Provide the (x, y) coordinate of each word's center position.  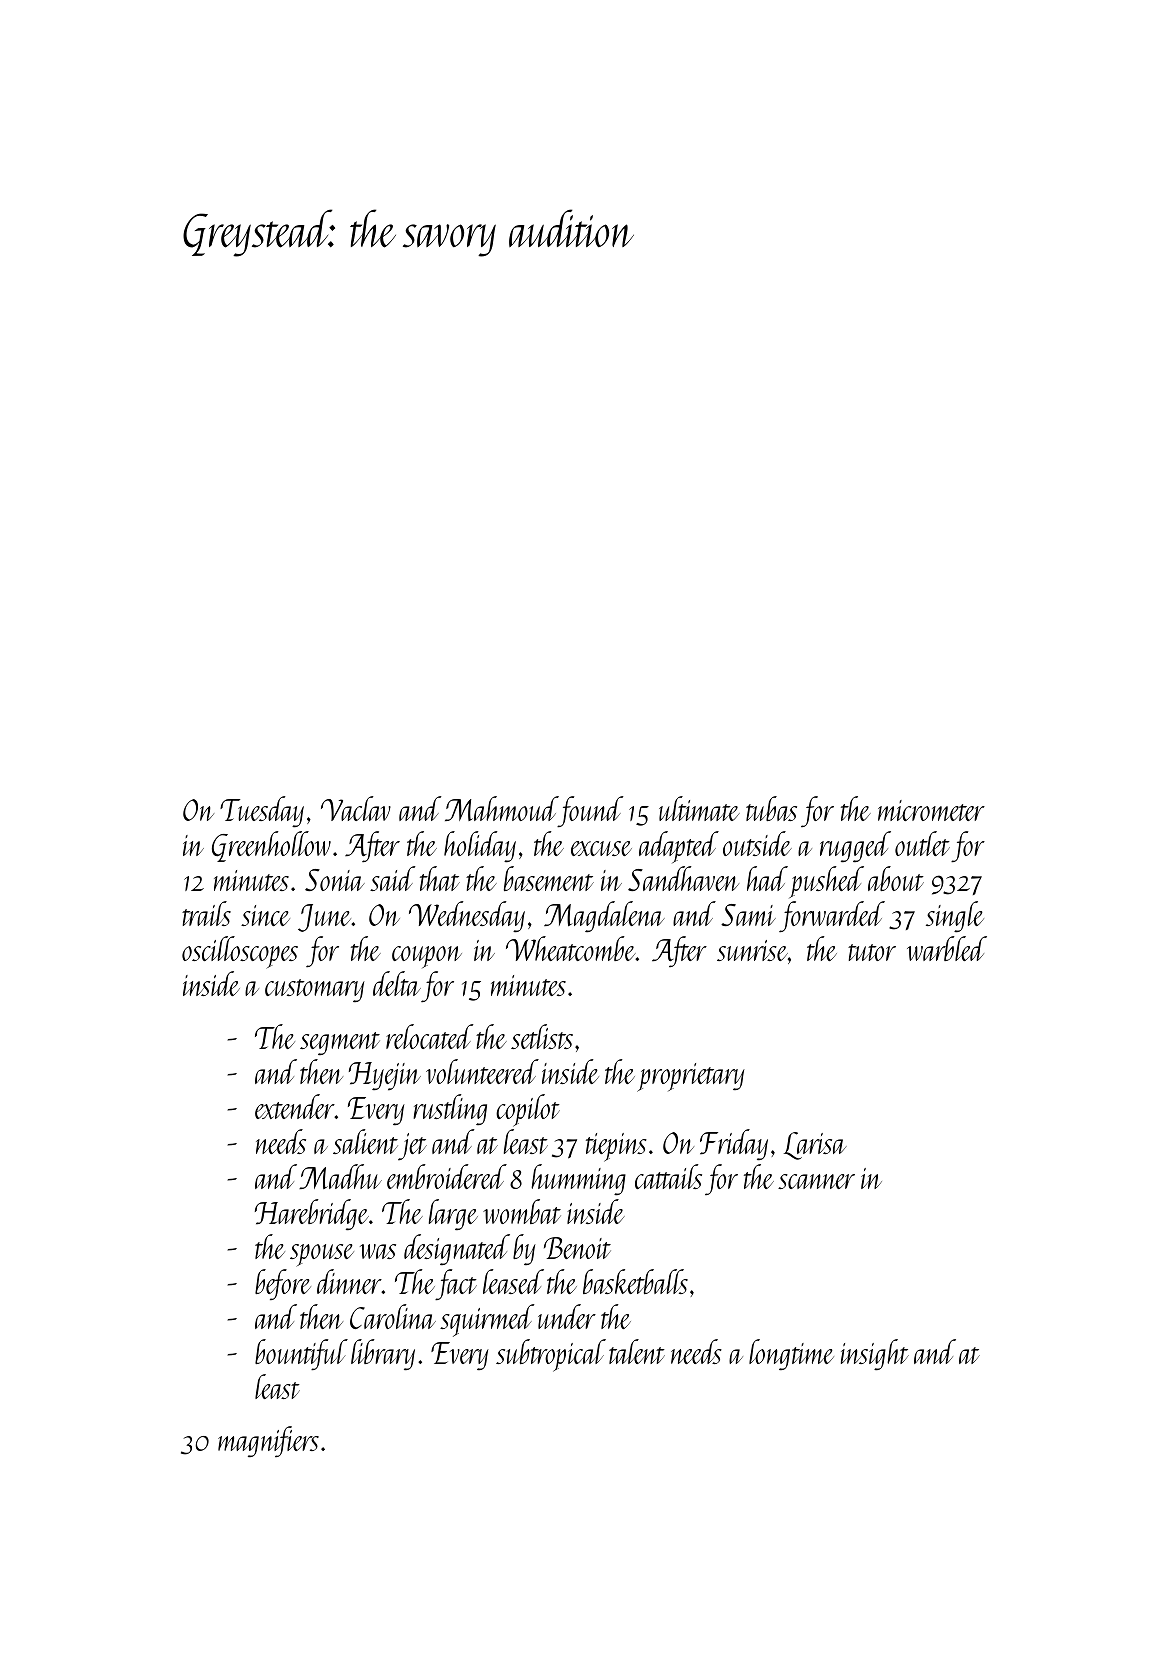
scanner (816, 1181)
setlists (542, 1036)
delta (397, 983)
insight (875, 1354)
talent (637, 1351)
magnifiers (268, 1441)
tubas (771, 808)
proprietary (691, 1077)
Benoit (577, 1248)
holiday (480, 846)
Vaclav (356, 808)
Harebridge (312, 1214)
